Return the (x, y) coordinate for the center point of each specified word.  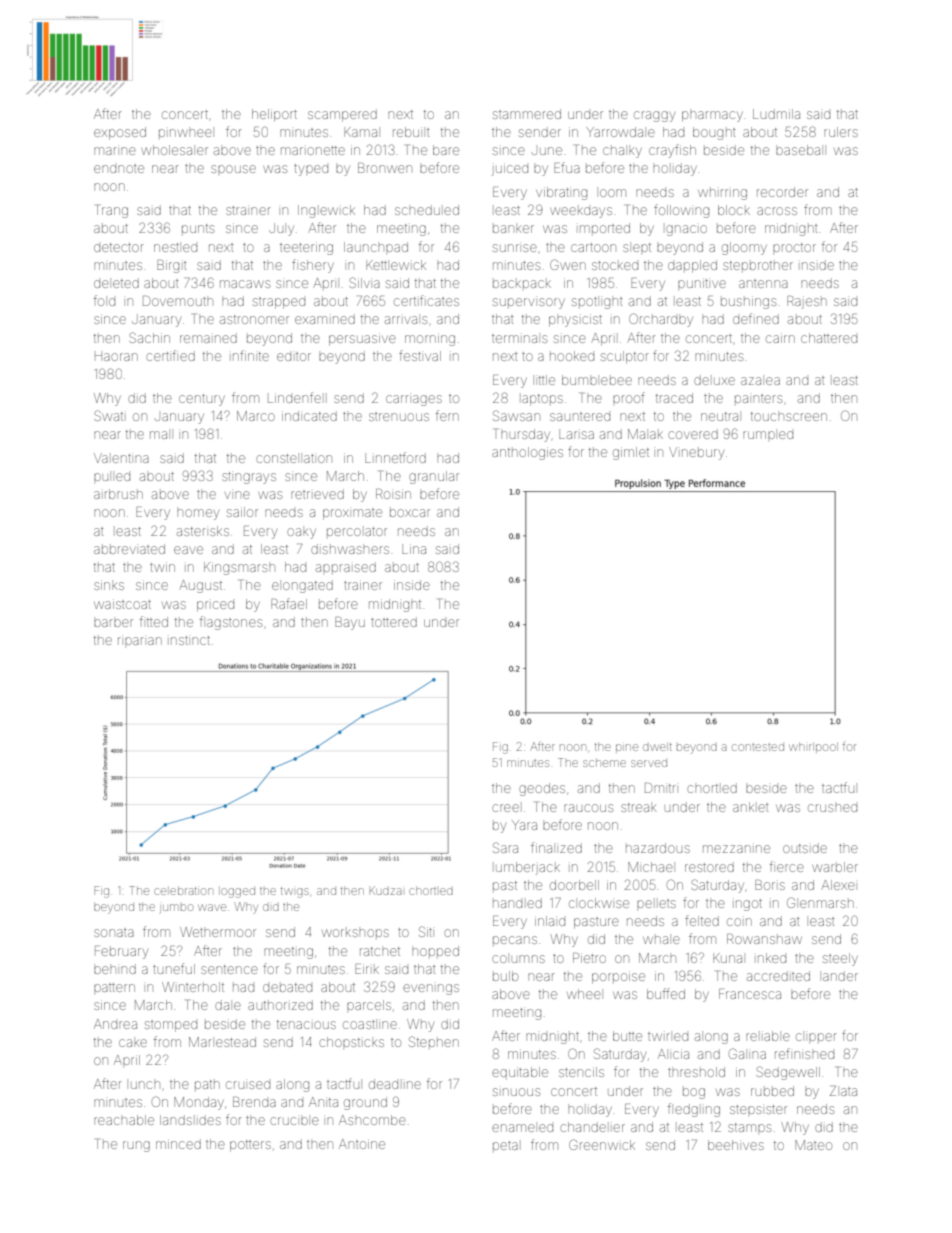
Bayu (350, 623)
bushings (748, 302)
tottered (394, 622)
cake (133, 1043)
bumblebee (597, 380)
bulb (505, 976)
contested (758, 747)
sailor (242, 512)
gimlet (631, 453)
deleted (116, 283)
